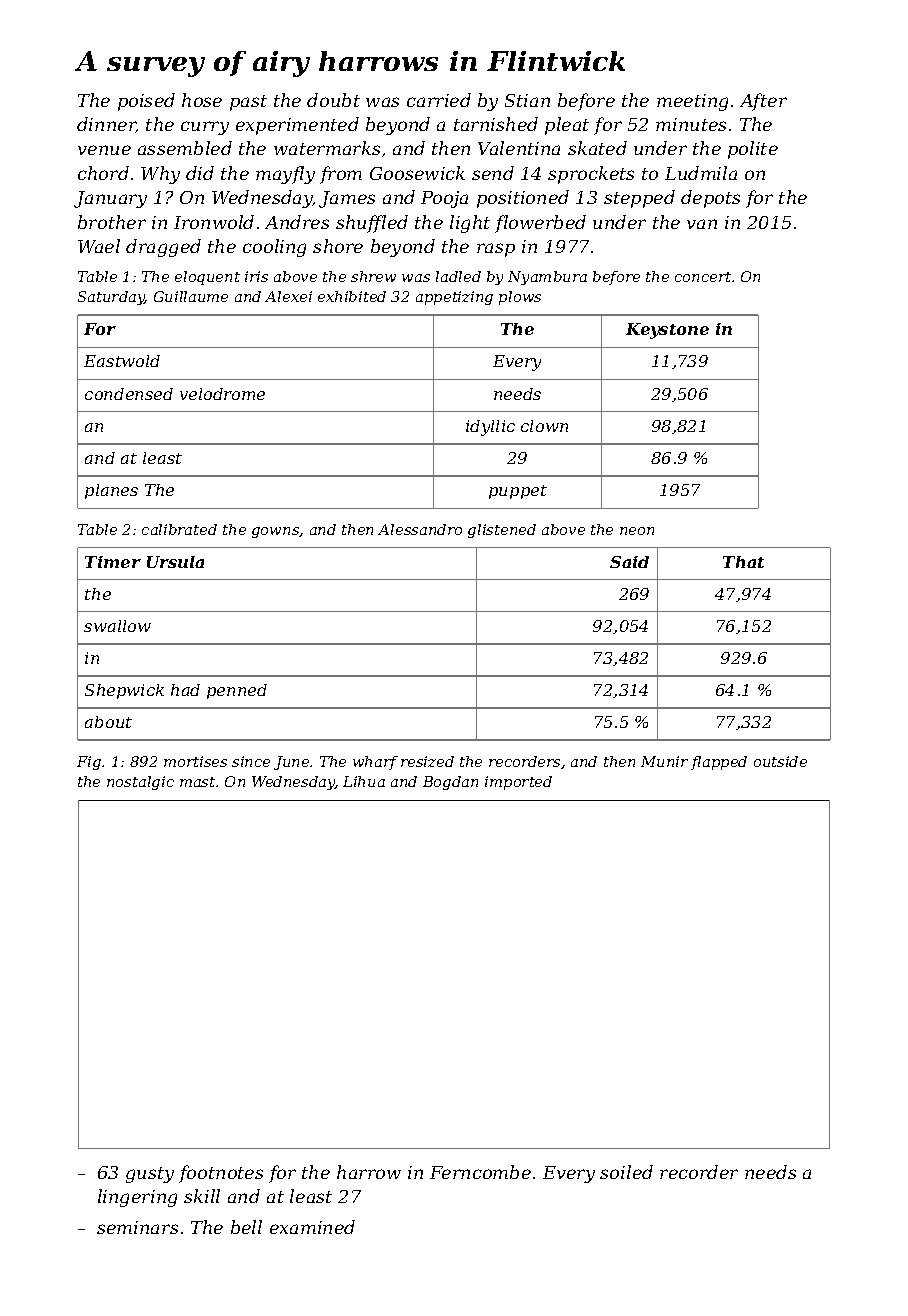 Image resolution: width=908 pixels, height=1316 pixels. What do you see at coordinates (520, 298) in the page?
I see `plows` at bounding box center [520, 298].
